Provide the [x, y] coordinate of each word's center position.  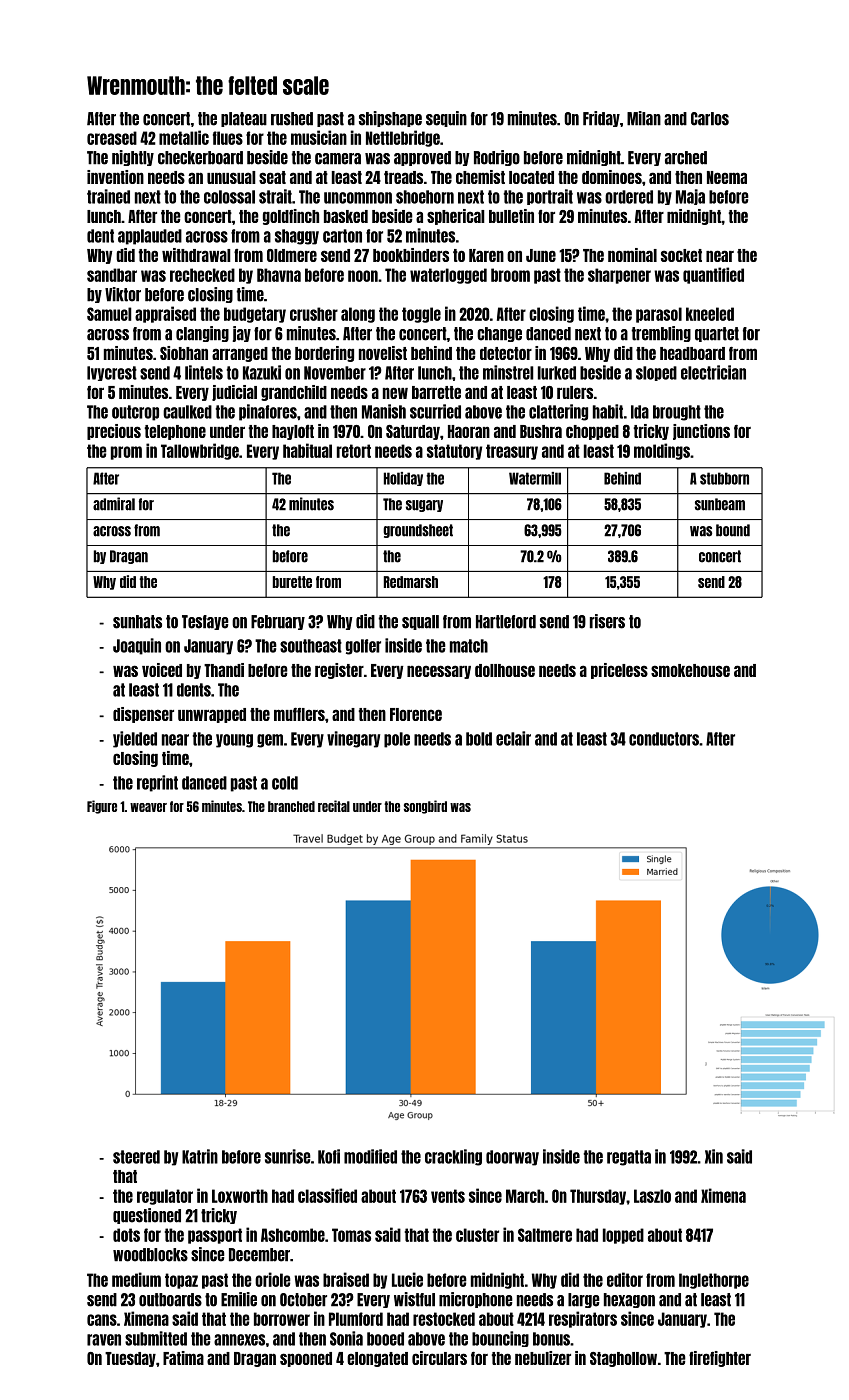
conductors [664, 739]
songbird [425, 807]
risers [607, 621]
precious [114, 432]
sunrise [288, 1156]
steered [136, 1157]
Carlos [710, 119]
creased [112, 138]
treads [403, 177]
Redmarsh [411, 582]
